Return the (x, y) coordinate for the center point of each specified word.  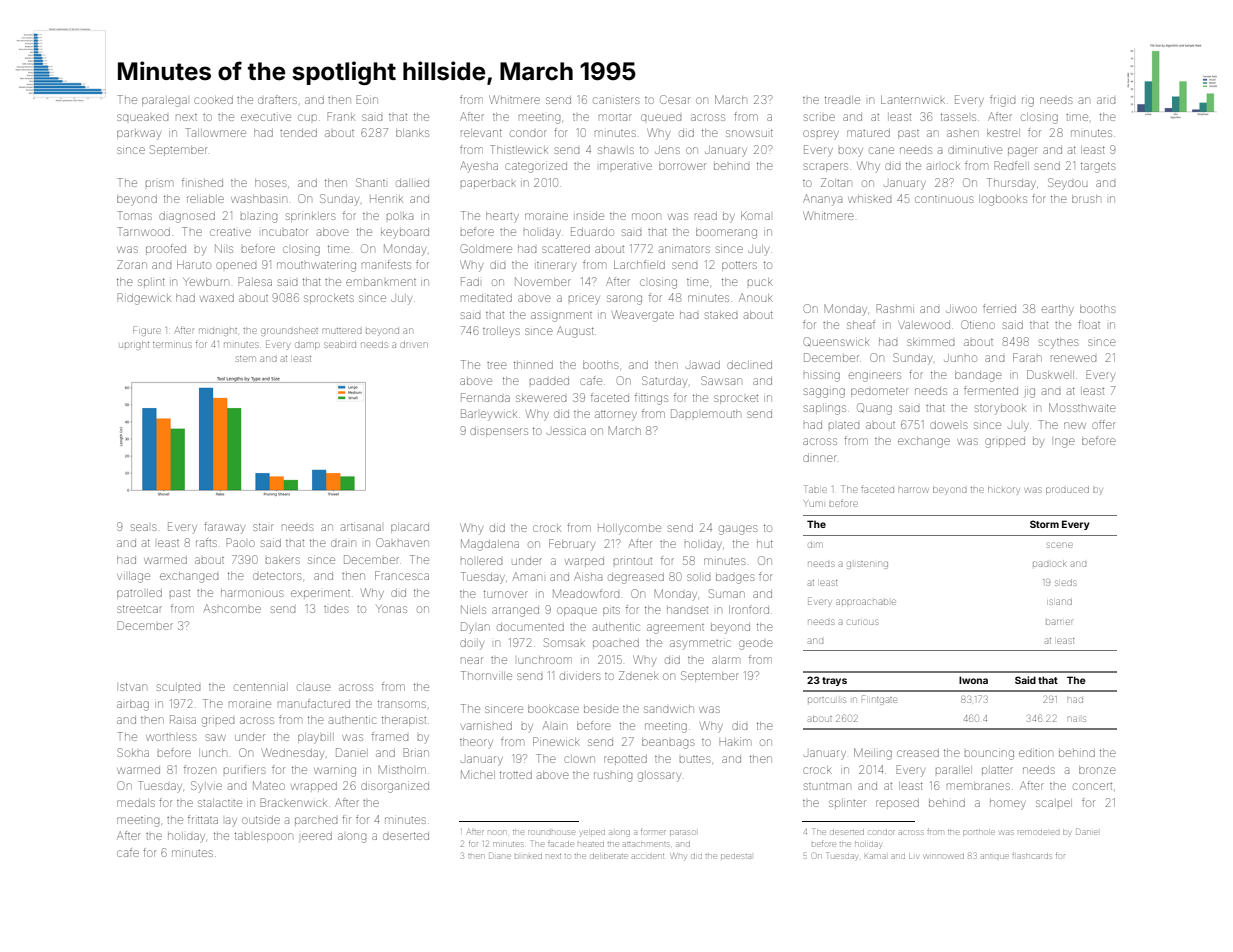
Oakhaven (402, 542)
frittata (203, 819)
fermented (991, 390)
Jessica (566, 431)
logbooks (1003, 200)
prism (159, 183)
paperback (488, 183)
